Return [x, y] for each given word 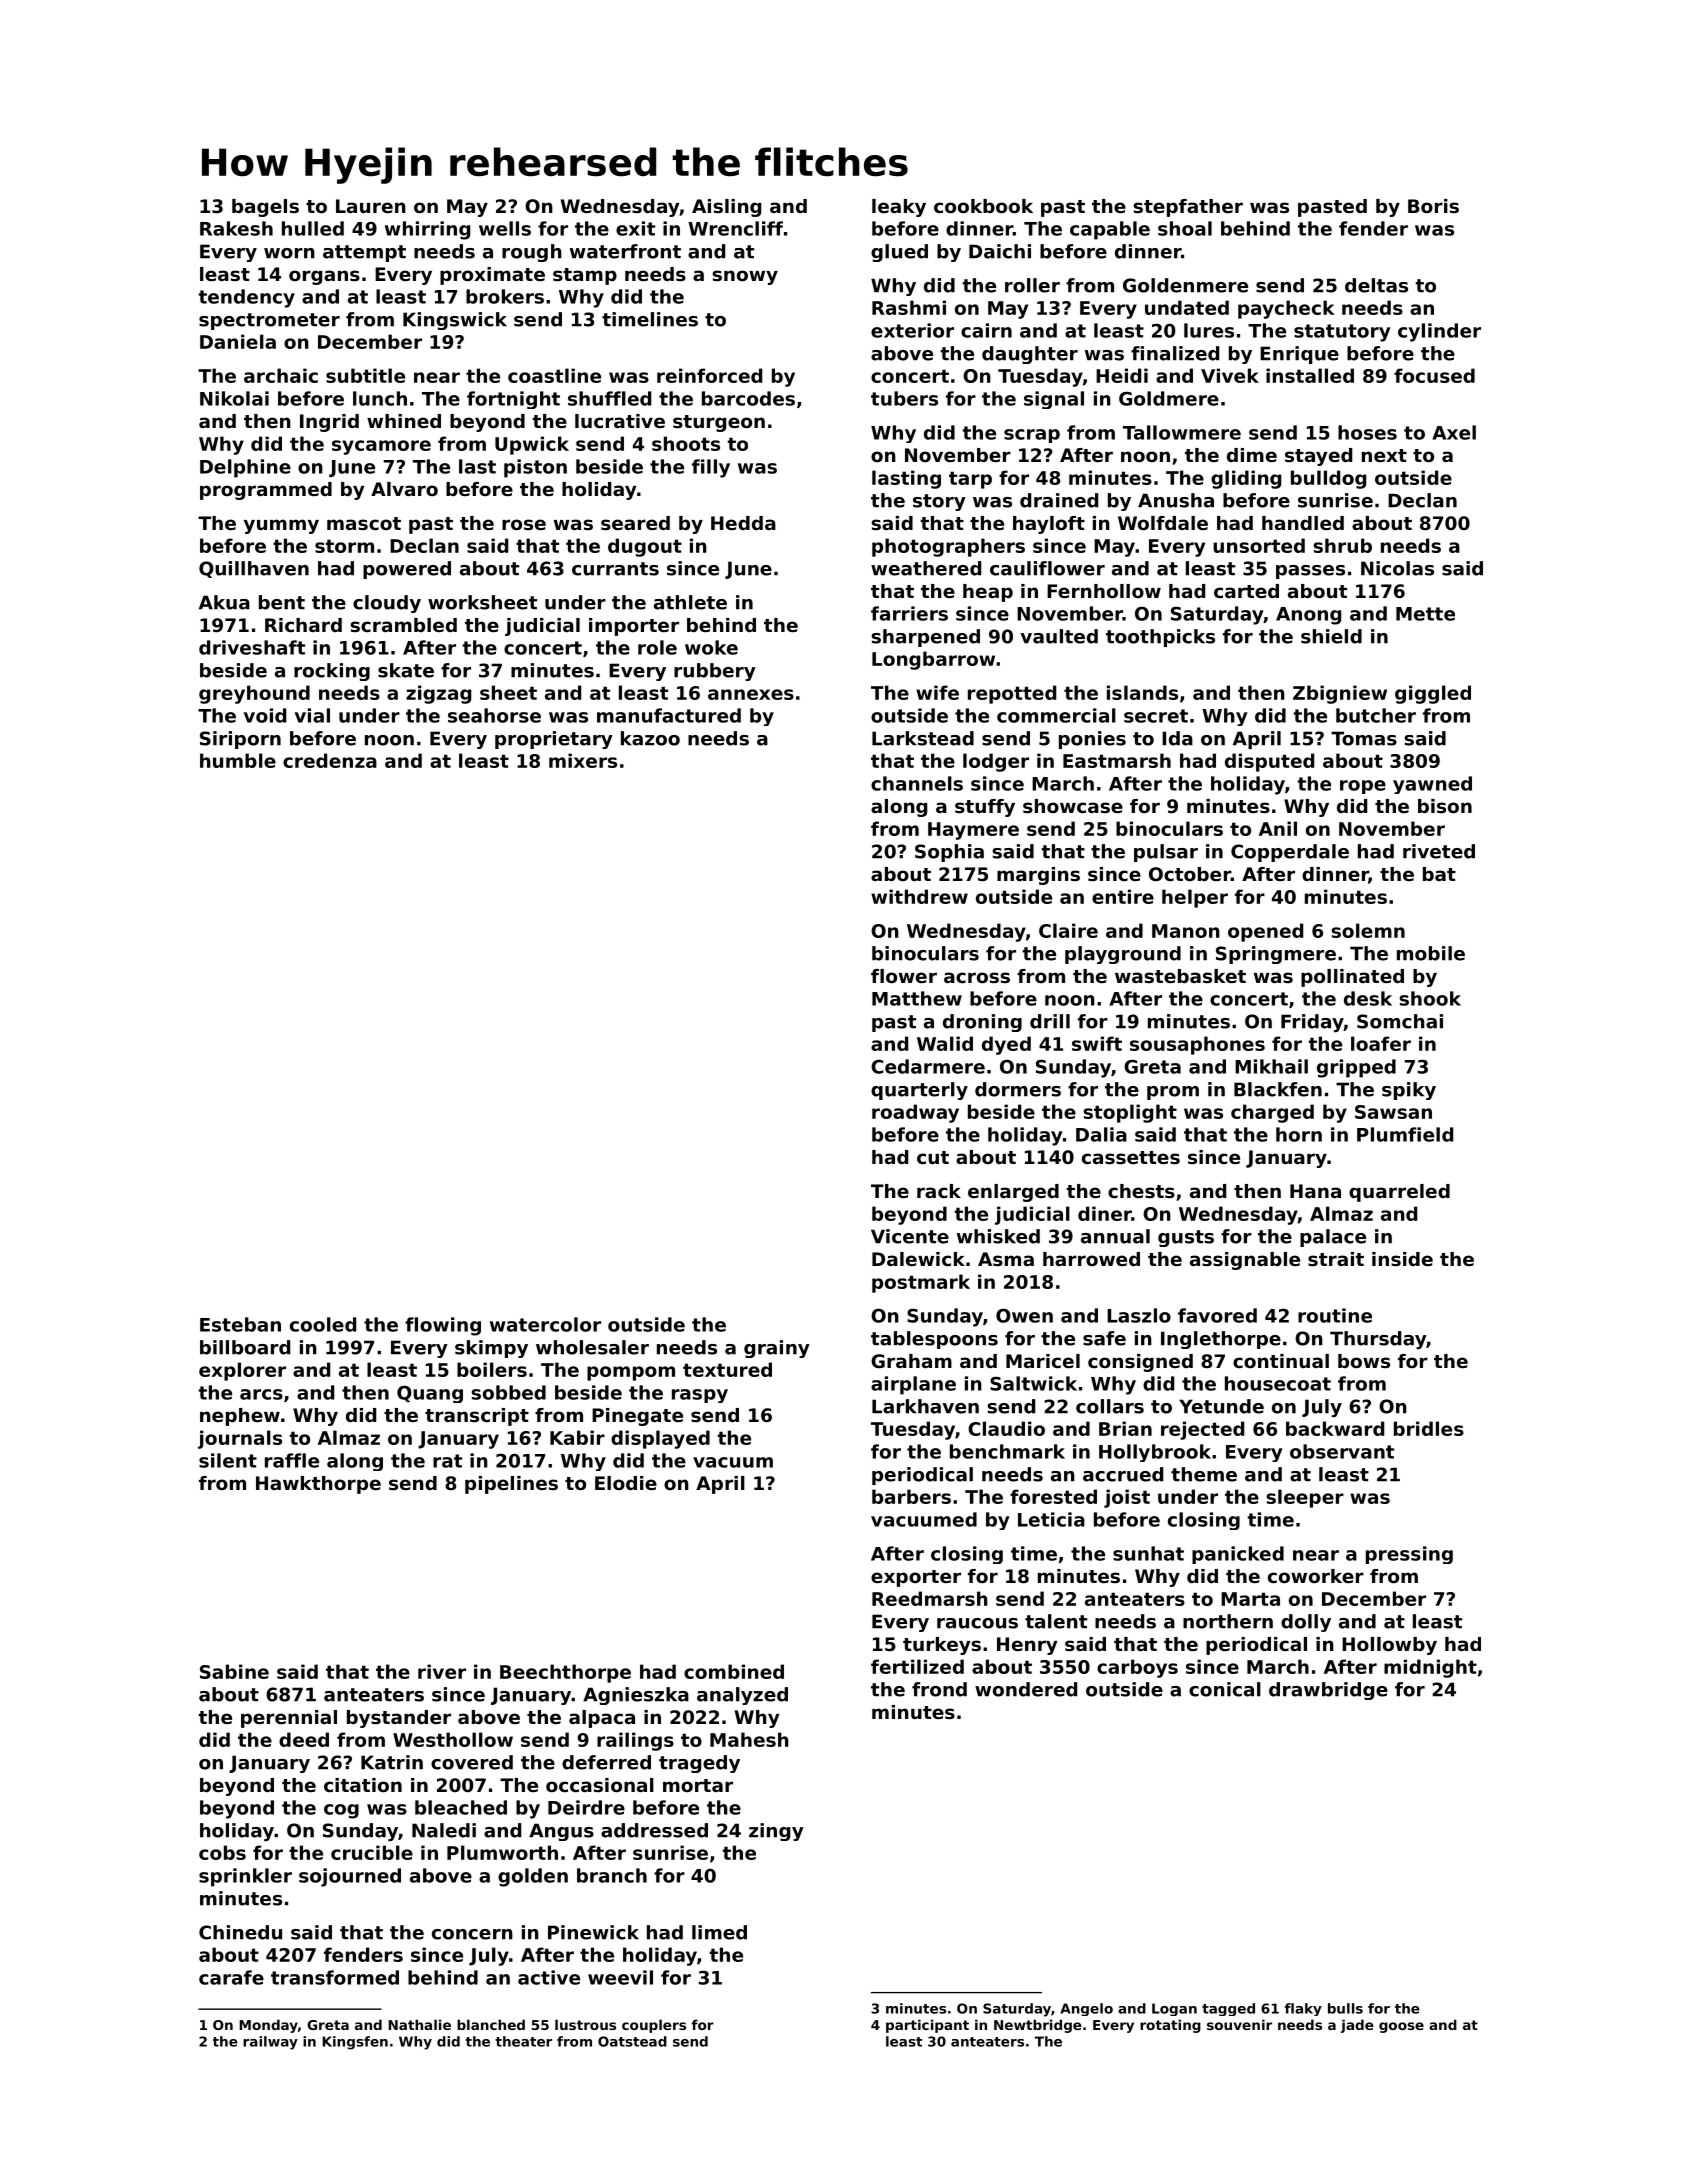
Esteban [240, 1324]
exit [635, 228]
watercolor [545, 1324]
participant [927, 2026]
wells [505, 228]
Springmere [1276, 955]
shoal [1185, 228]
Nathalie [419, 2024]
